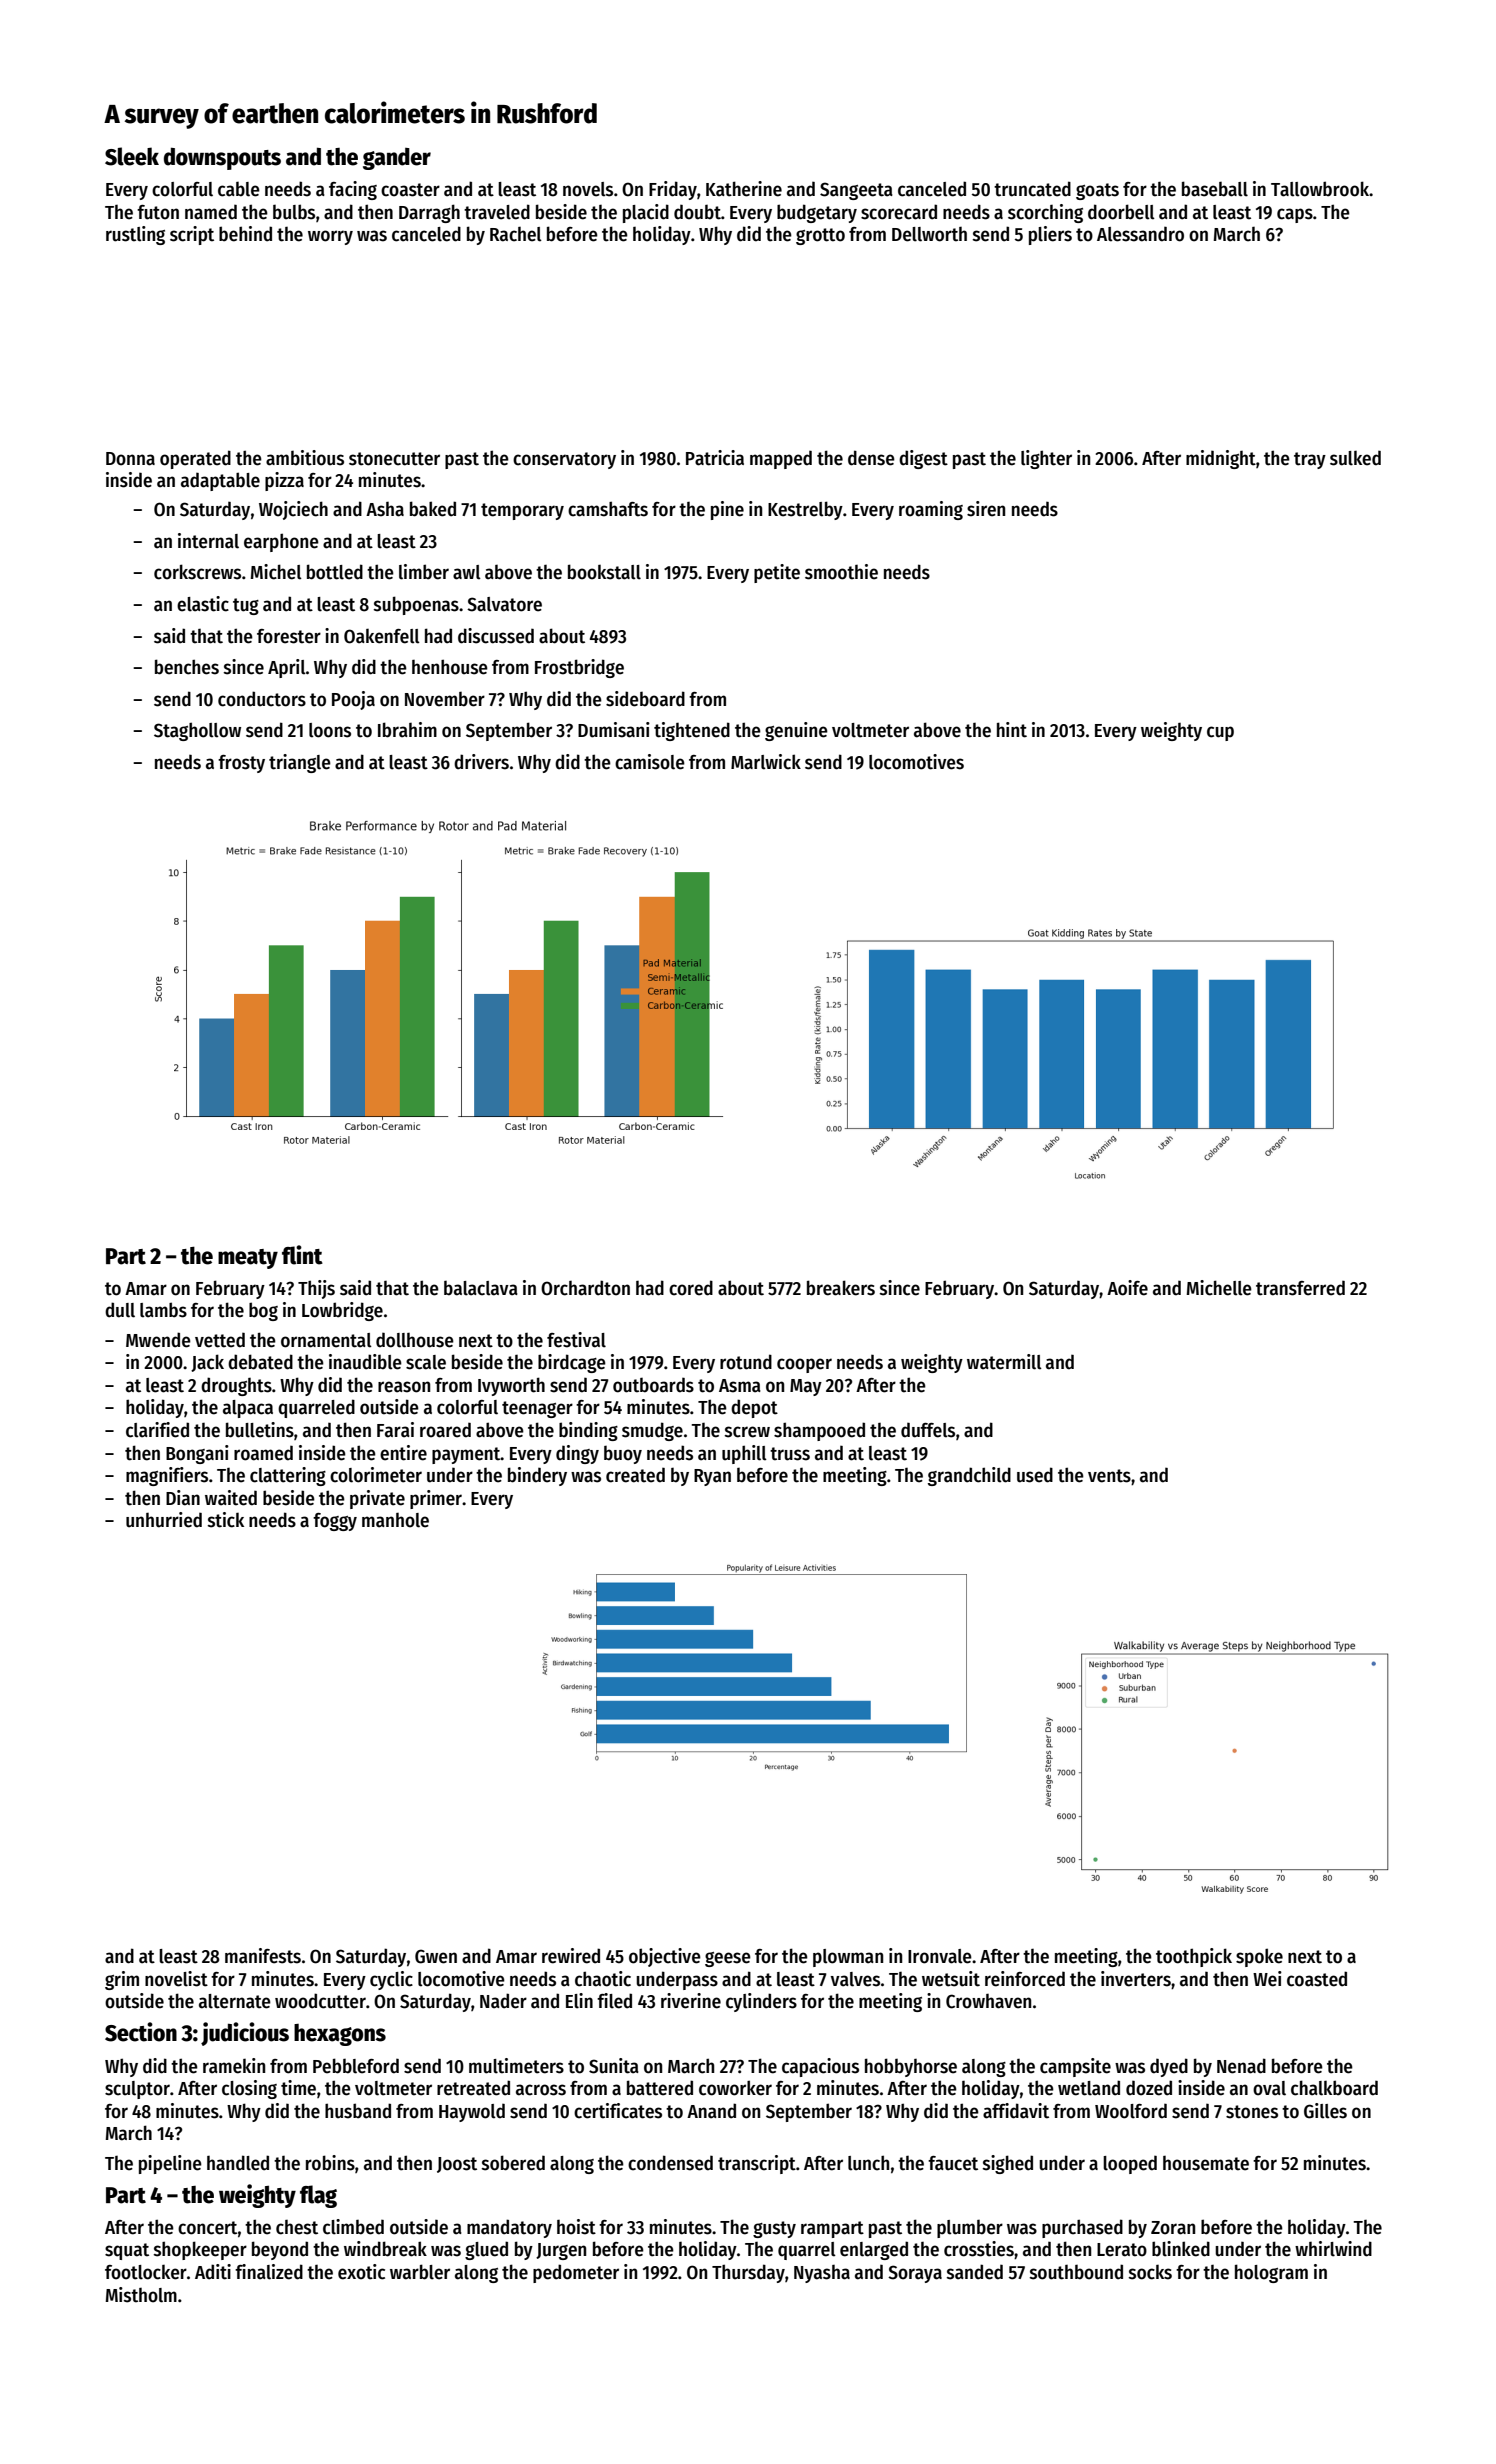 Image resolution: width=1496 pixels, height=2464 pixels. Describe the element at coordinates (361, 2272) in the image. I see `exotic` at that location.
